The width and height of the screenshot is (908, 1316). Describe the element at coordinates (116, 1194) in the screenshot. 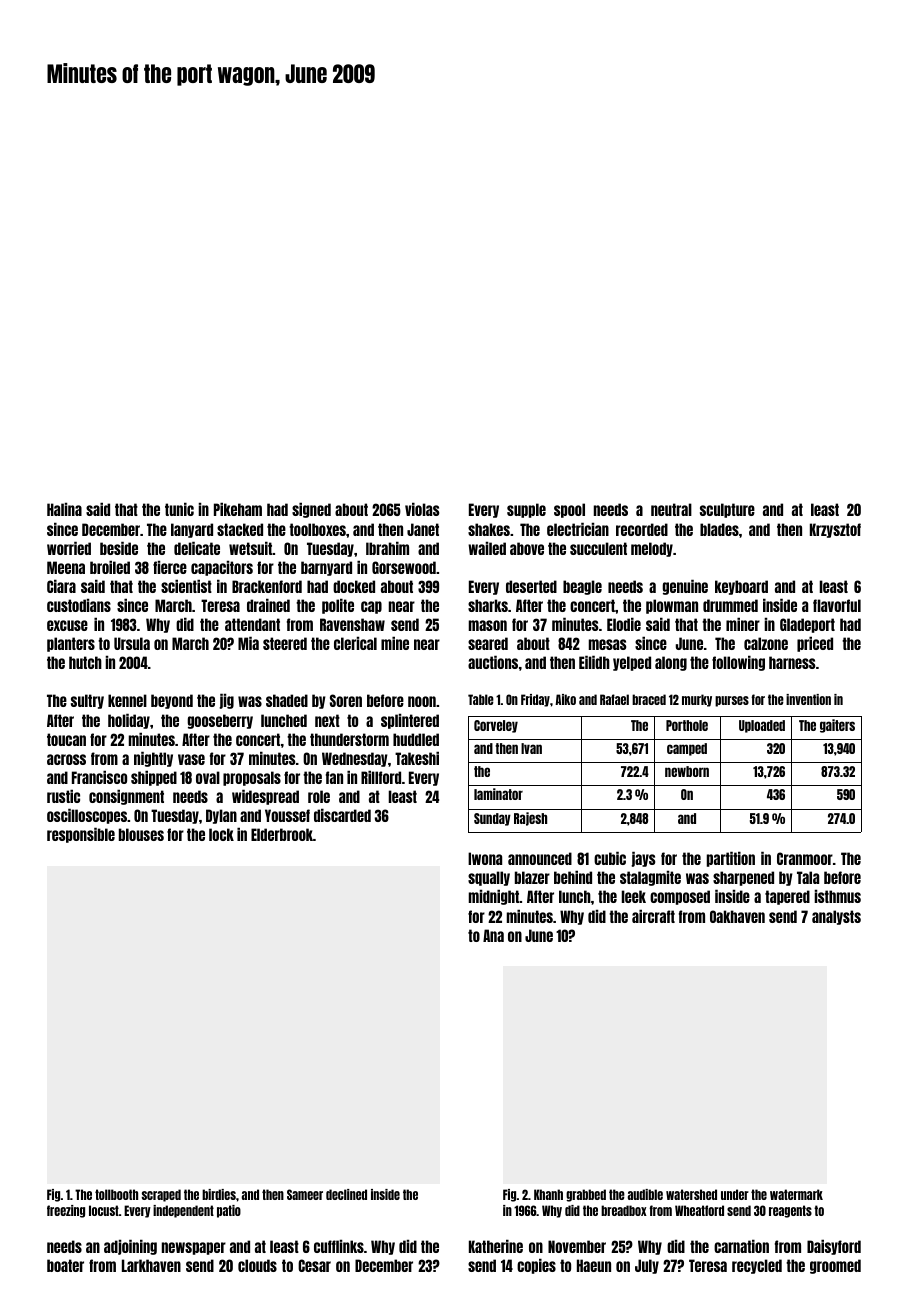

I see `tollbooth` at that location.
